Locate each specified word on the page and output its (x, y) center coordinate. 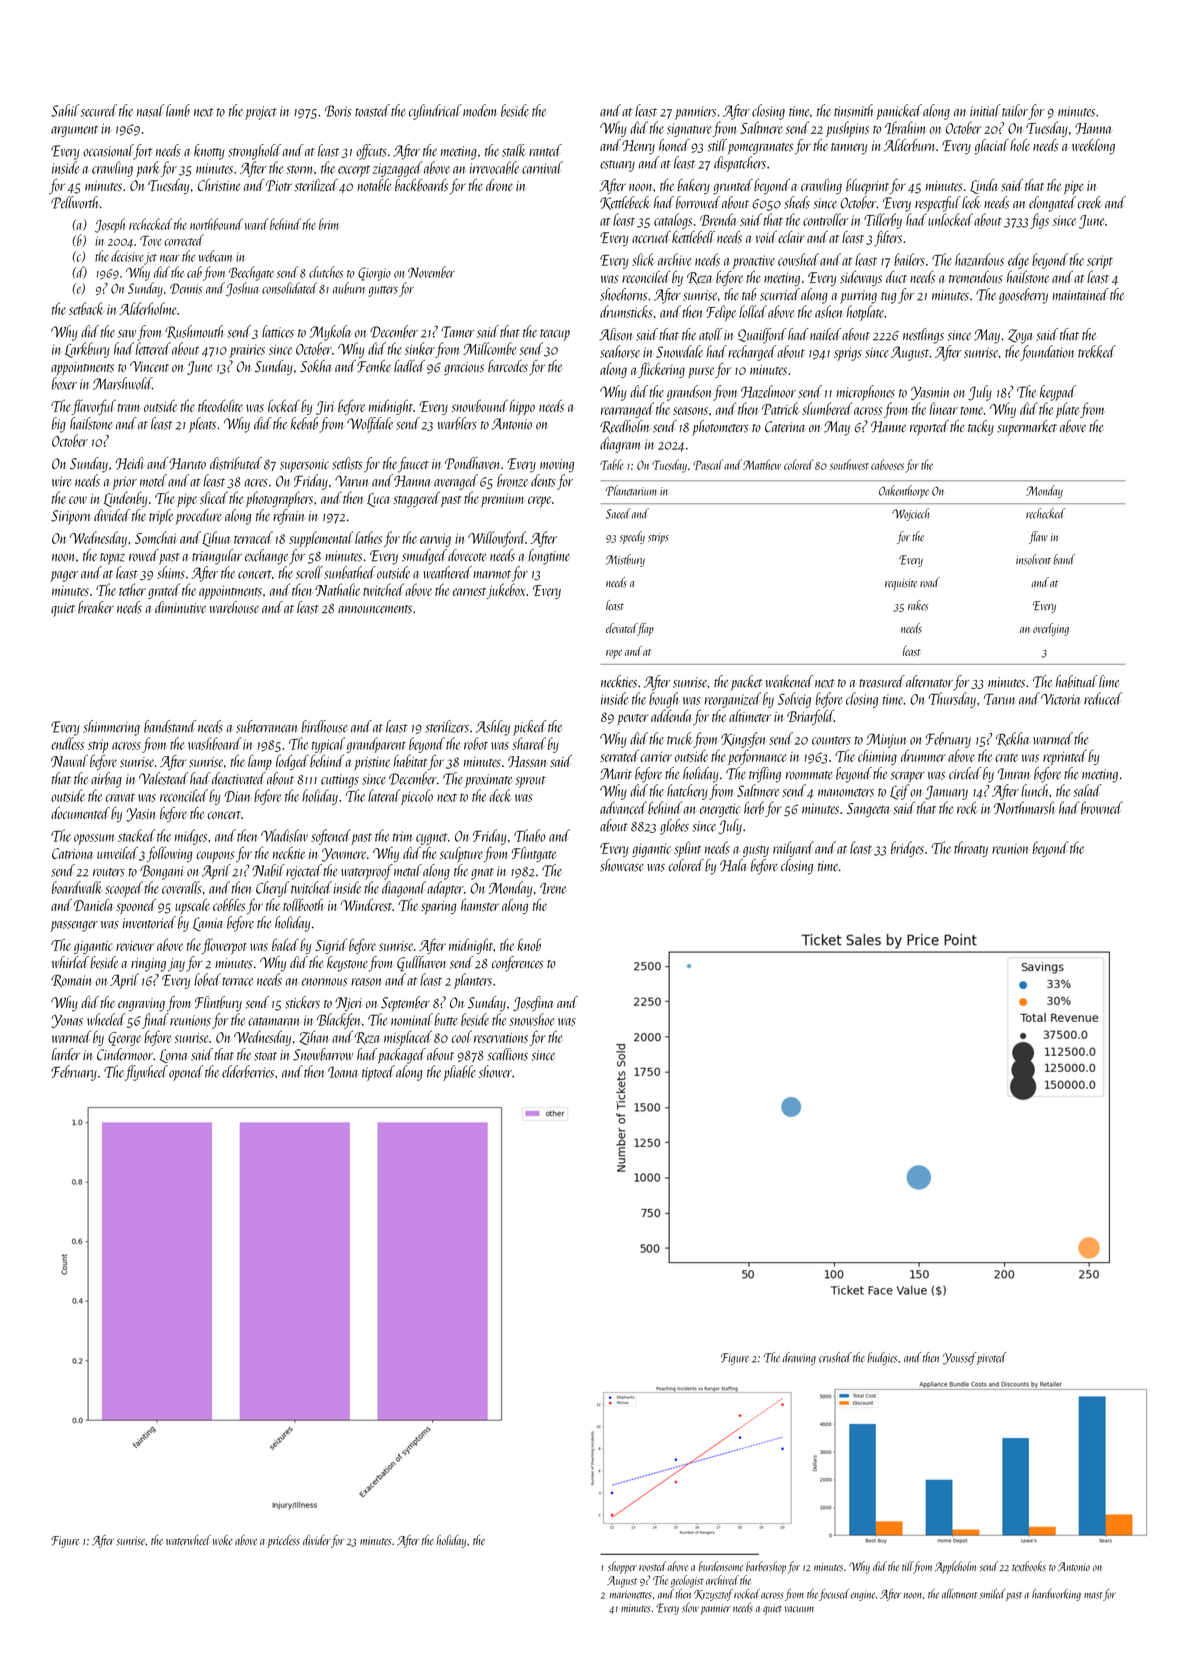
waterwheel (188, 1540)
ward (257, 224)
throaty (971, 849)
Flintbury (218, 1004)
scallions (508, 1054)
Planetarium (631, 490)
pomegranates (760, 149)
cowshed (798, 259)
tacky (981, 428)
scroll (309, 572)
